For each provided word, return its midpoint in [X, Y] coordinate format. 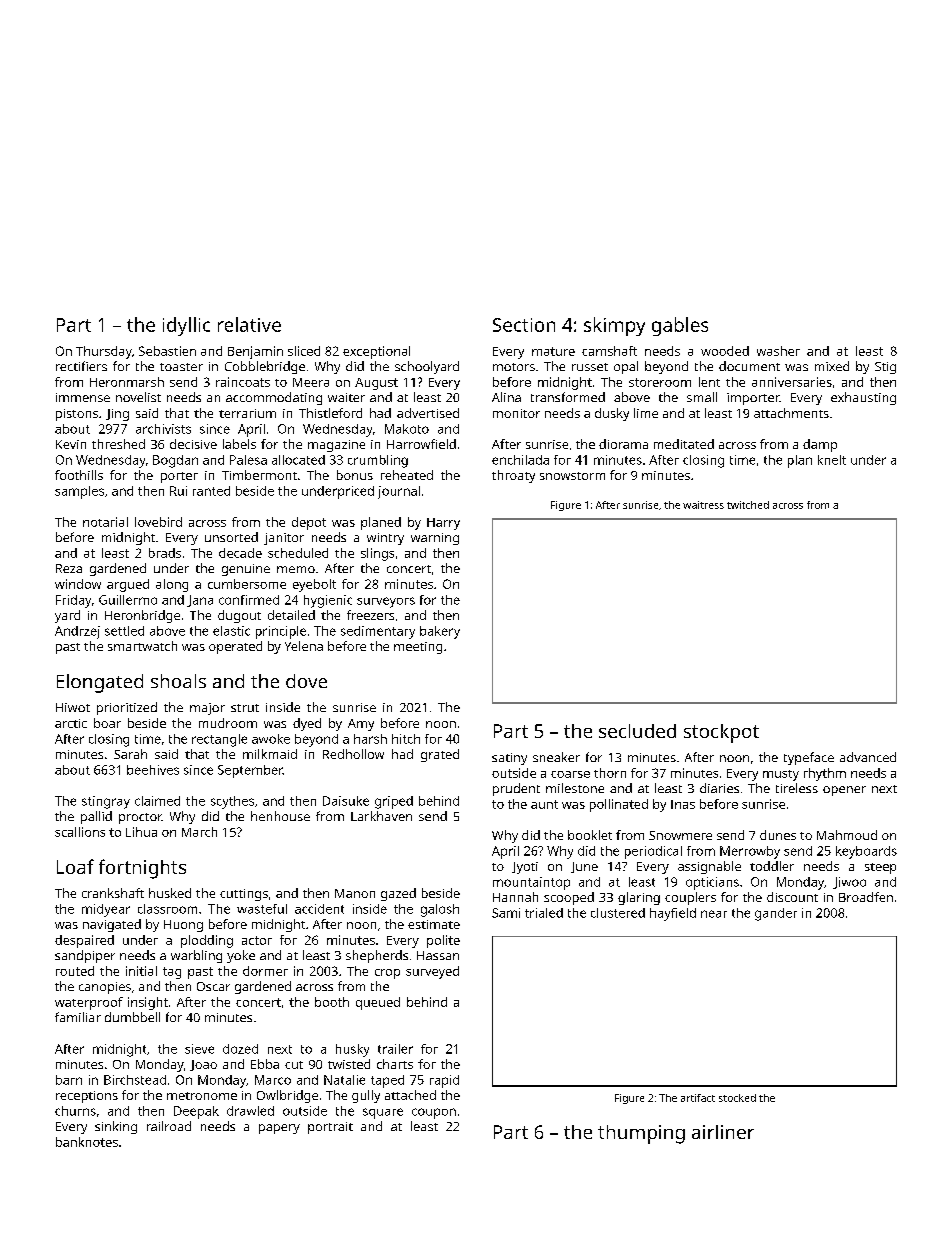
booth [332, 1002]
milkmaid [270, 754]
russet [590, 367]
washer [778, 351]
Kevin [71, 444]
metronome [202, 1096]
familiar [78, 1017]
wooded [725, 351]
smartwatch [142, 646]
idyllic [186, 326]
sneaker [556, 757]
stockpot [721, 733]
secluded [637, 731]
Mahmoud [847, 835]
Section [524, 325]
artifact [698, 1098]
